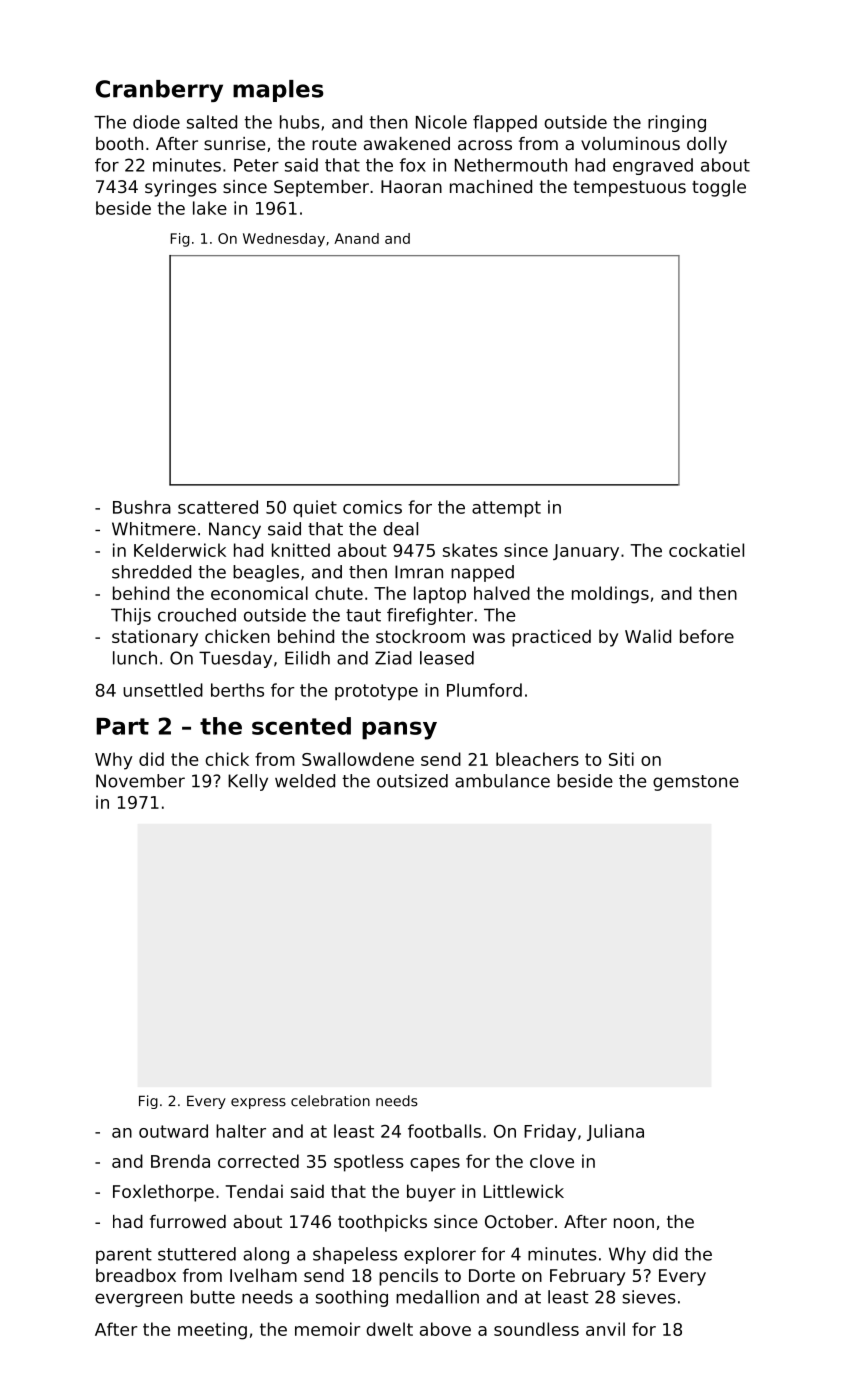 This screenshot has width=849, height=1400. What do you see at coordinates (447, 658) in the screenshot?
I see `leased` at bounding box center [447, 658].
